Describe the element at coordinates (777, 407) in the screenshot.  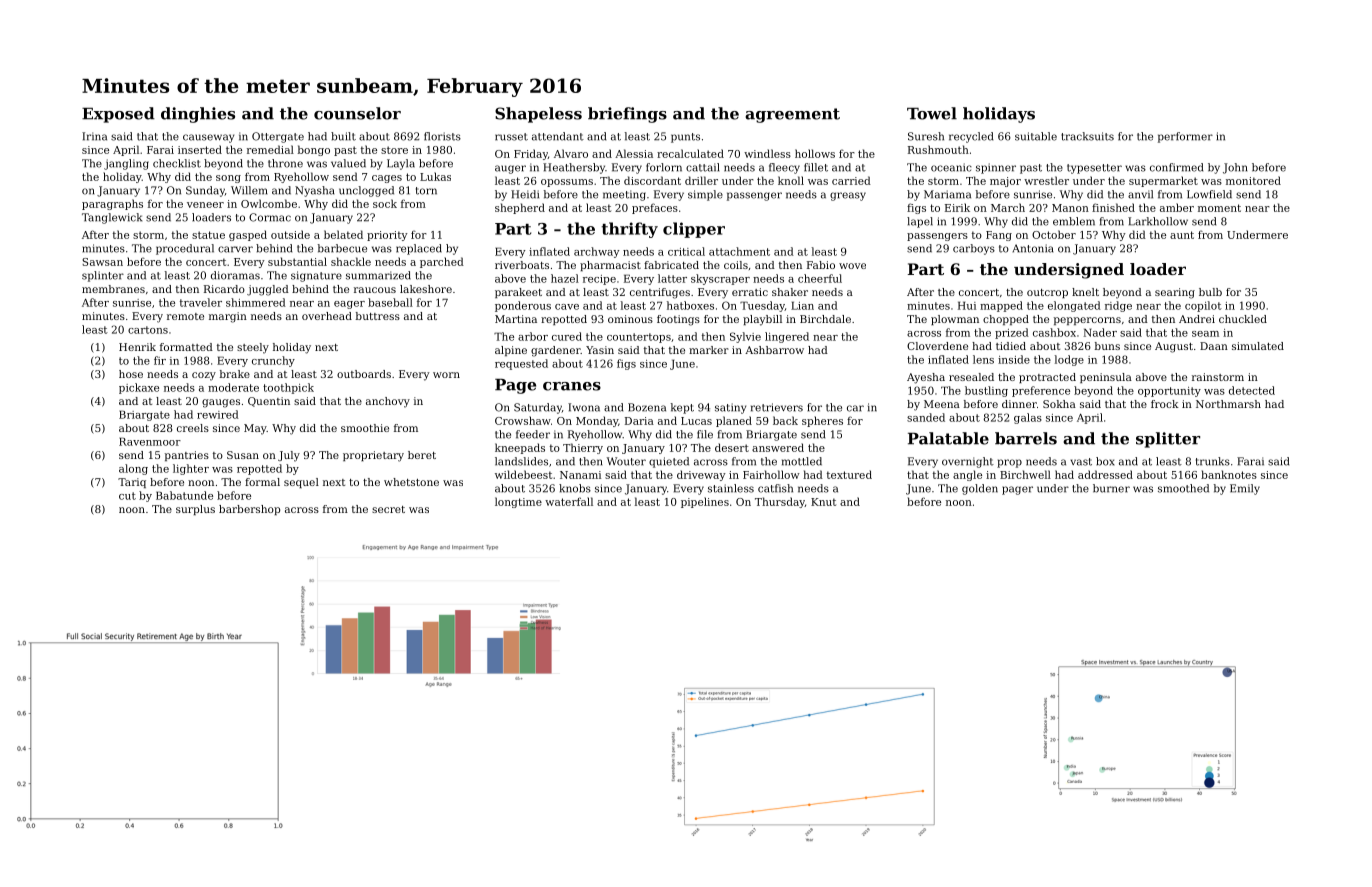
I see `retrievers` at that location.
